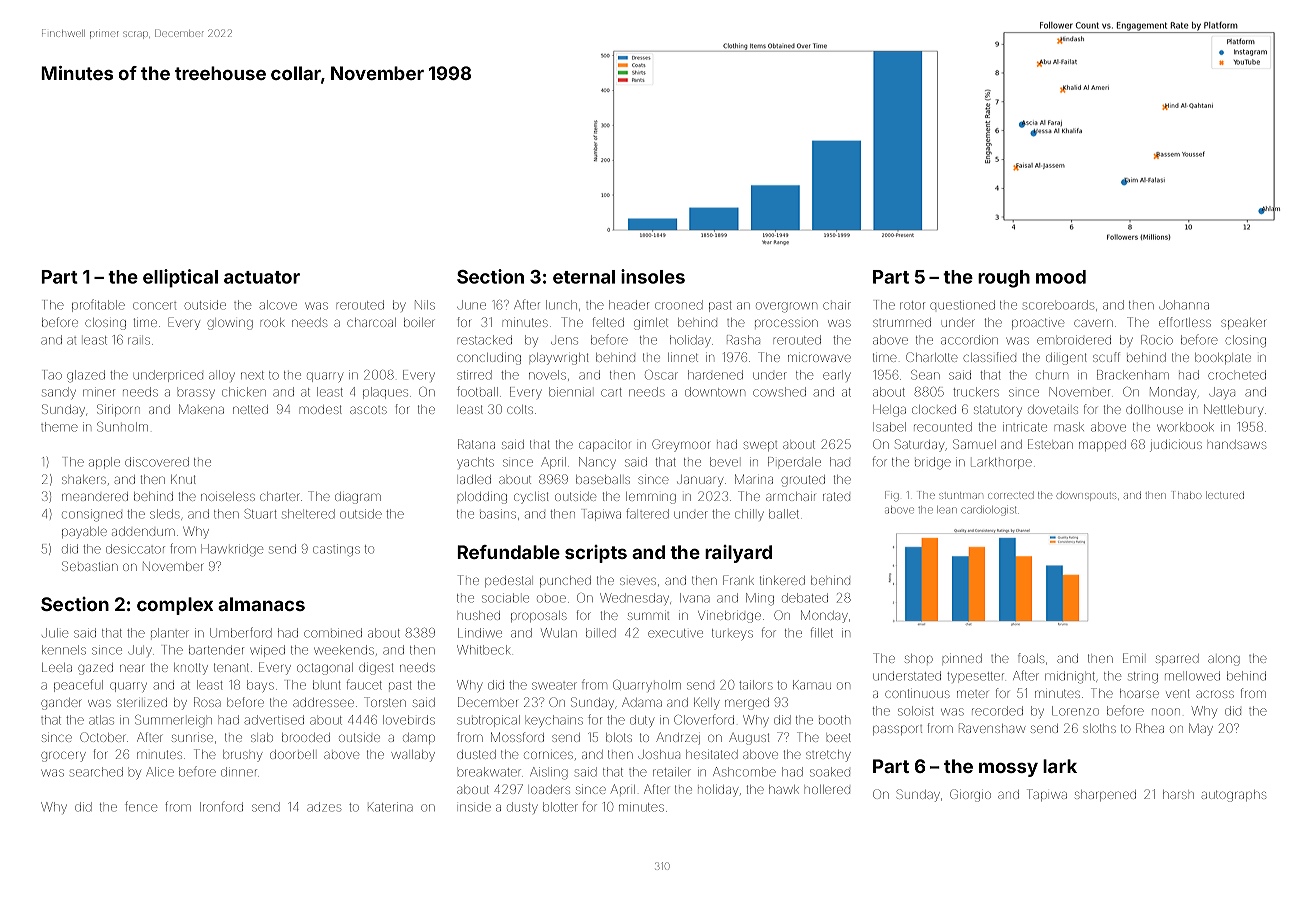 The height and width of the screenshot is (924, 1308). What do you see at coordinates (560, 807) in the screenshot?
I see `blotter` at bounding box center [560, 807].
